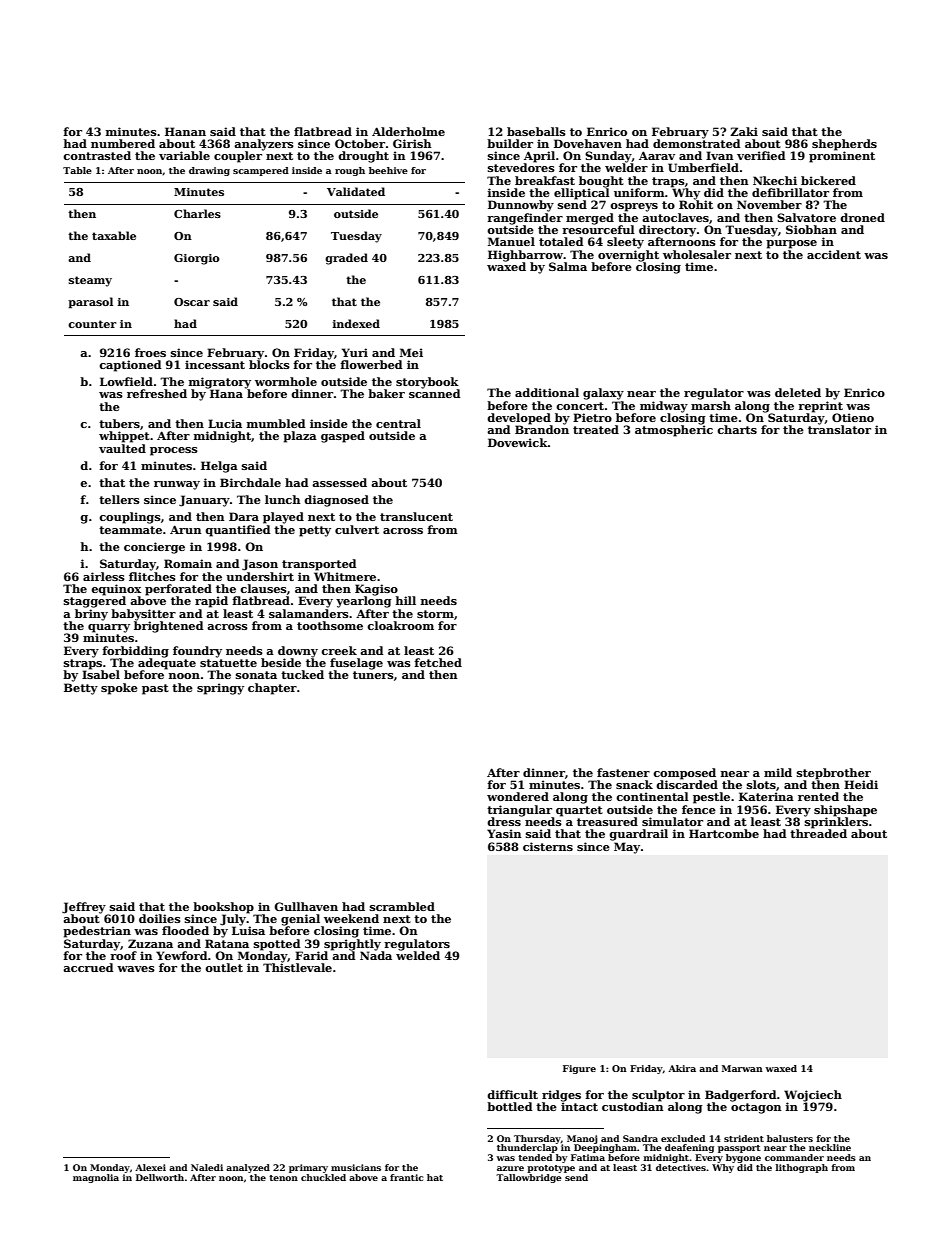 The width and height of the screenshot is (952, 1233). What do you see at coordinates (400, 625) in the screenshot?
I see `cloakroom` at bounding box center [400, 625].
